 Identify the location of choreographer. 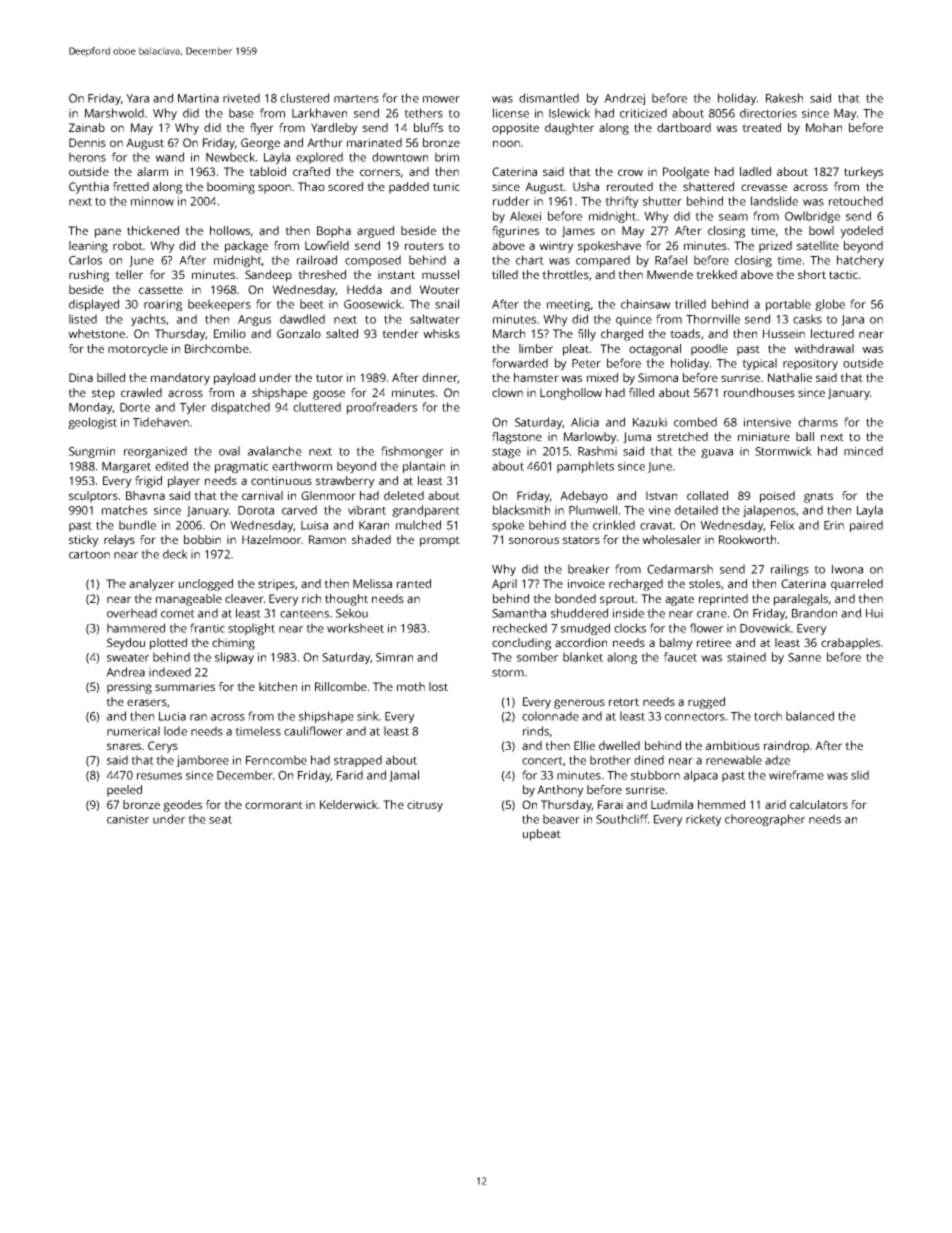
(765, 820).
